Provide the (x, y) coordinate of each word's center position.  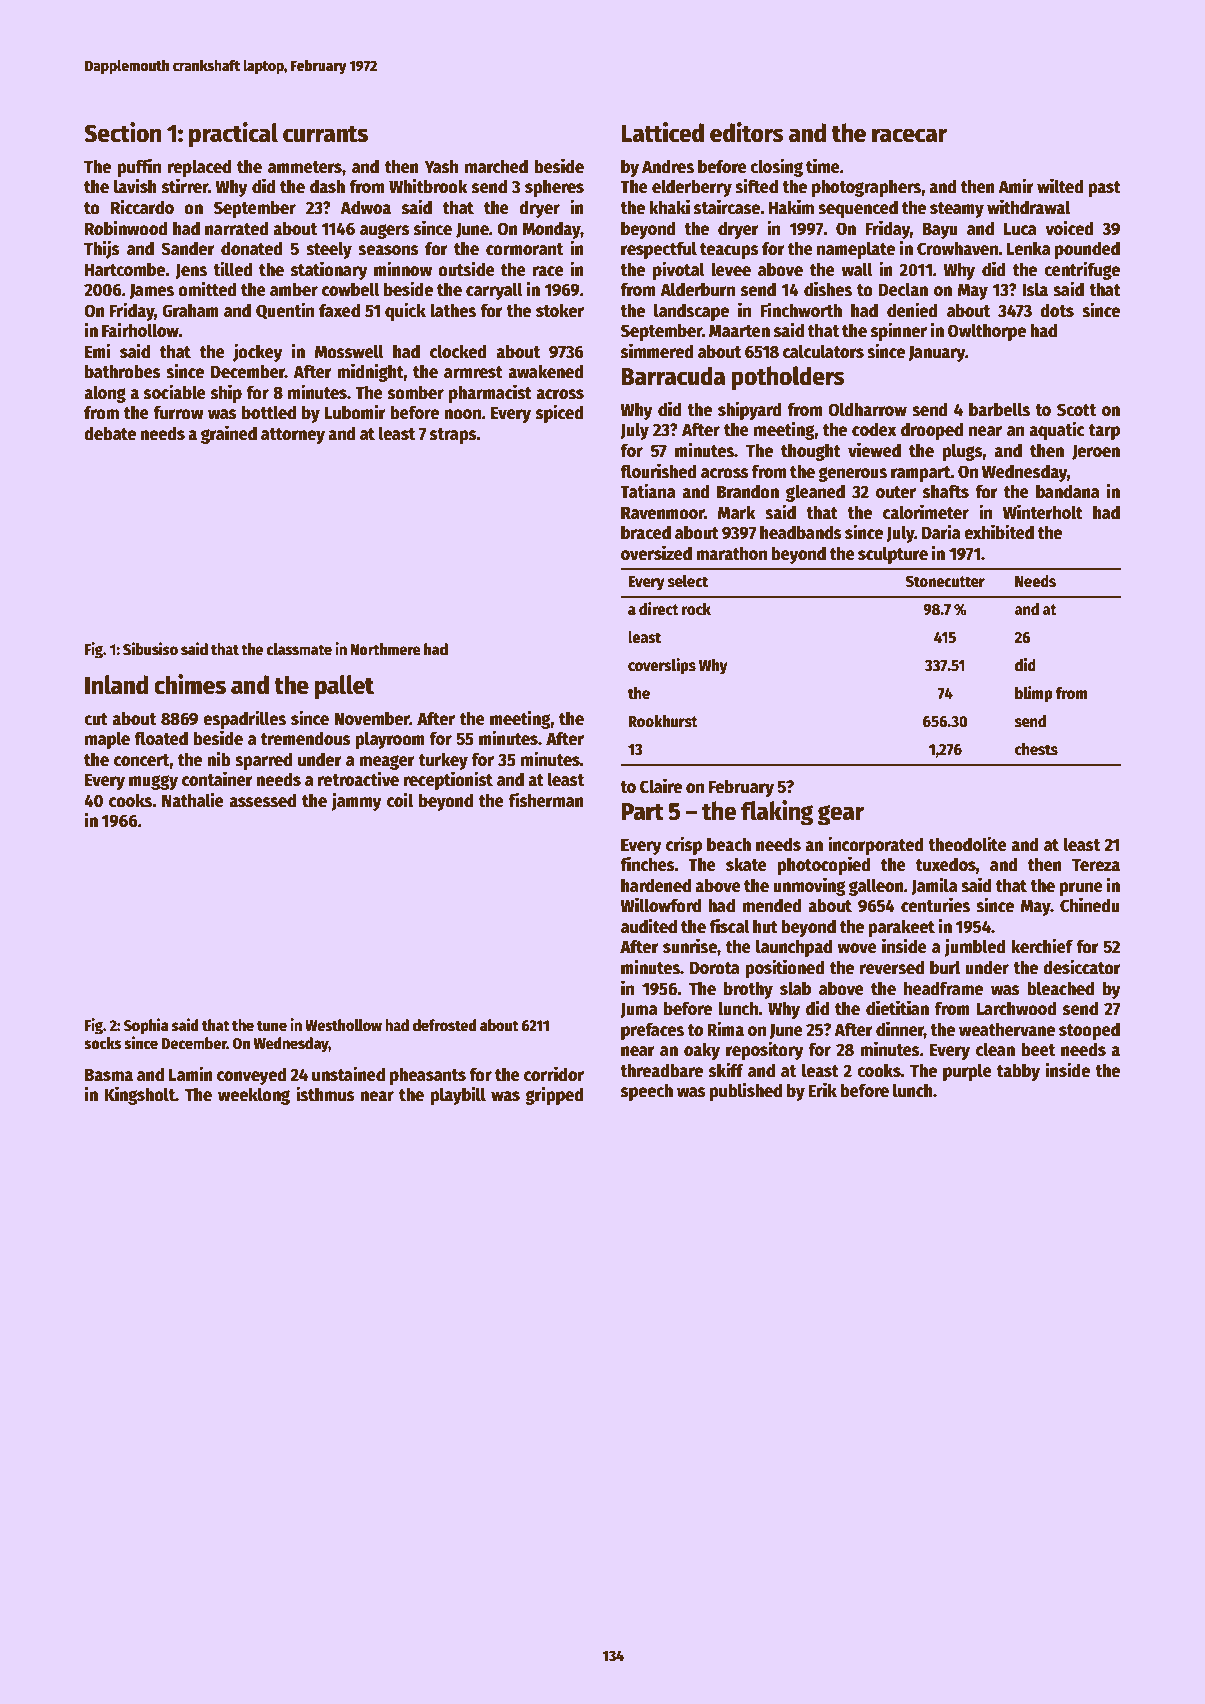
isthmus (325, 1094)
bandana (1068, 491)
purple (967, 1072)
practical (233, 135)
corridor (554, 1074)
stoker (560, 310)
